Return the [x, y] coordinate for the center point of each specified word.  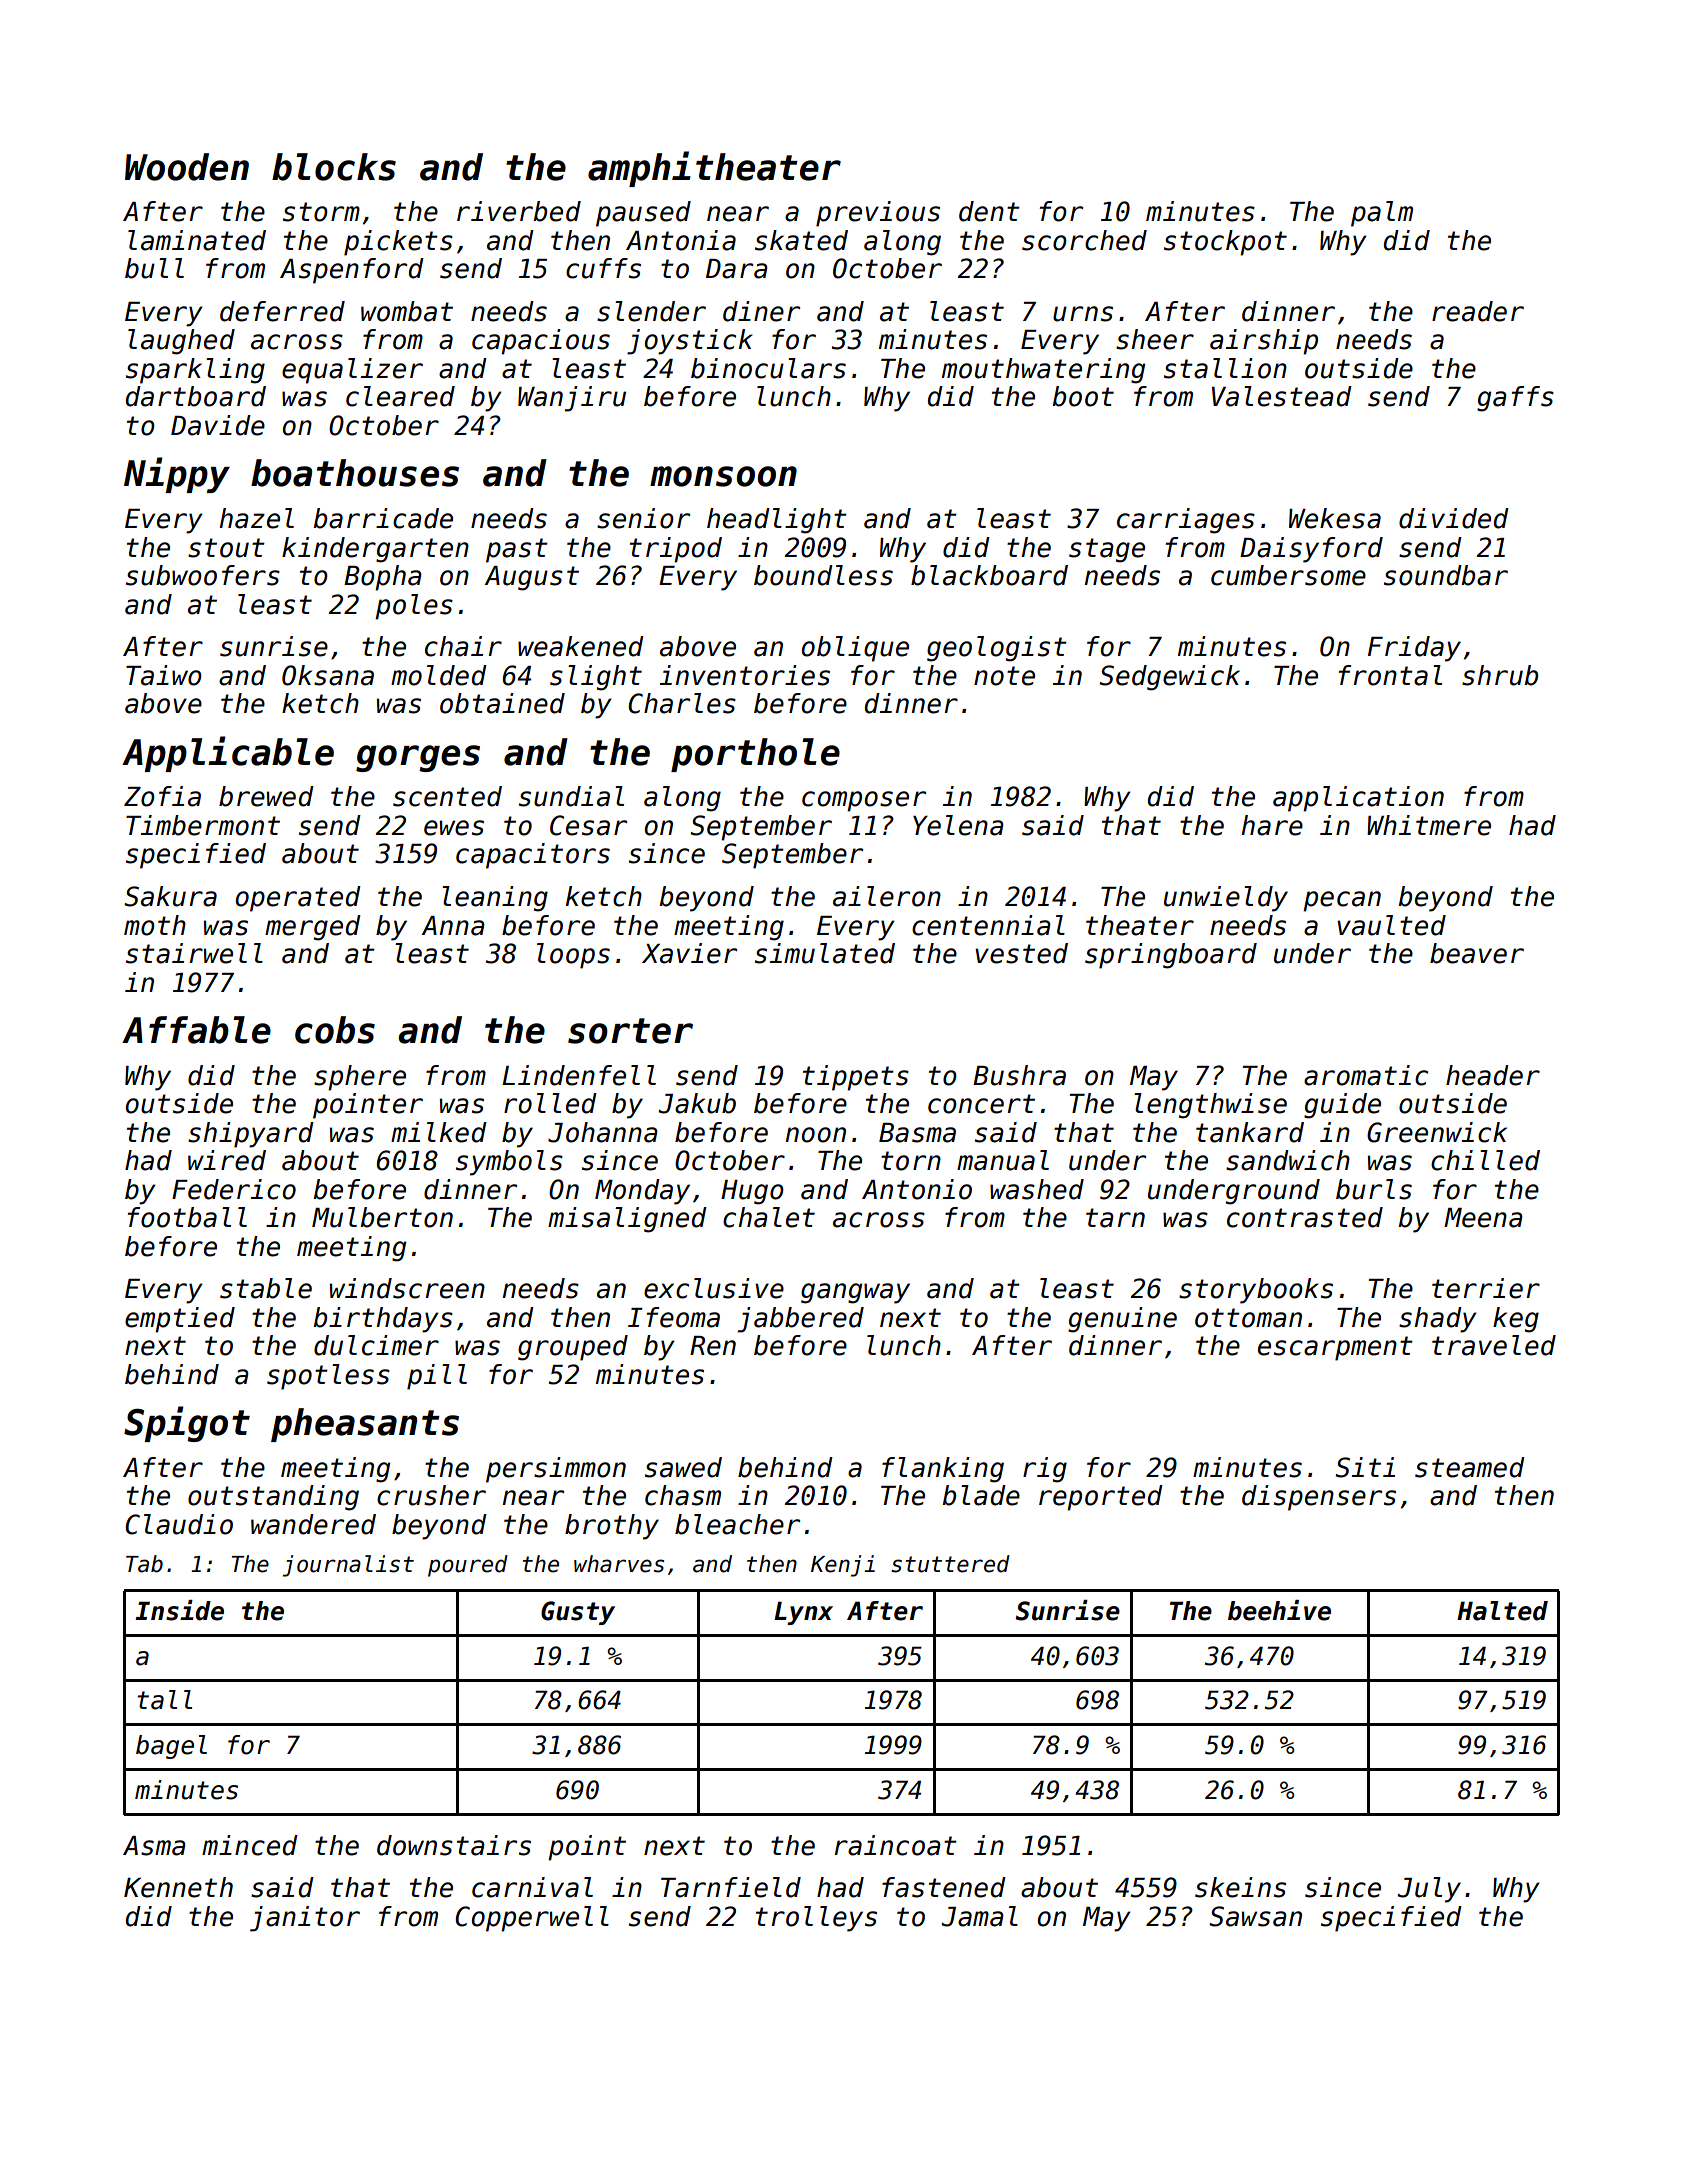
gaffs [1515, 399]
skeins [1240, 1887]
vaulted [1391, 925]
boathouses [355, 473]
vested [1021, 953]
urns [1083, 314]
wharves [619, 1564]
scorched [1084, 240]
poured [468, 1566]
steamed [1470, 1467]
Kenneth [178, 1887]
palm [1382, 214]
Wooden [187, 167]
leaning [495, 899]
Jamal [979, 1916]
